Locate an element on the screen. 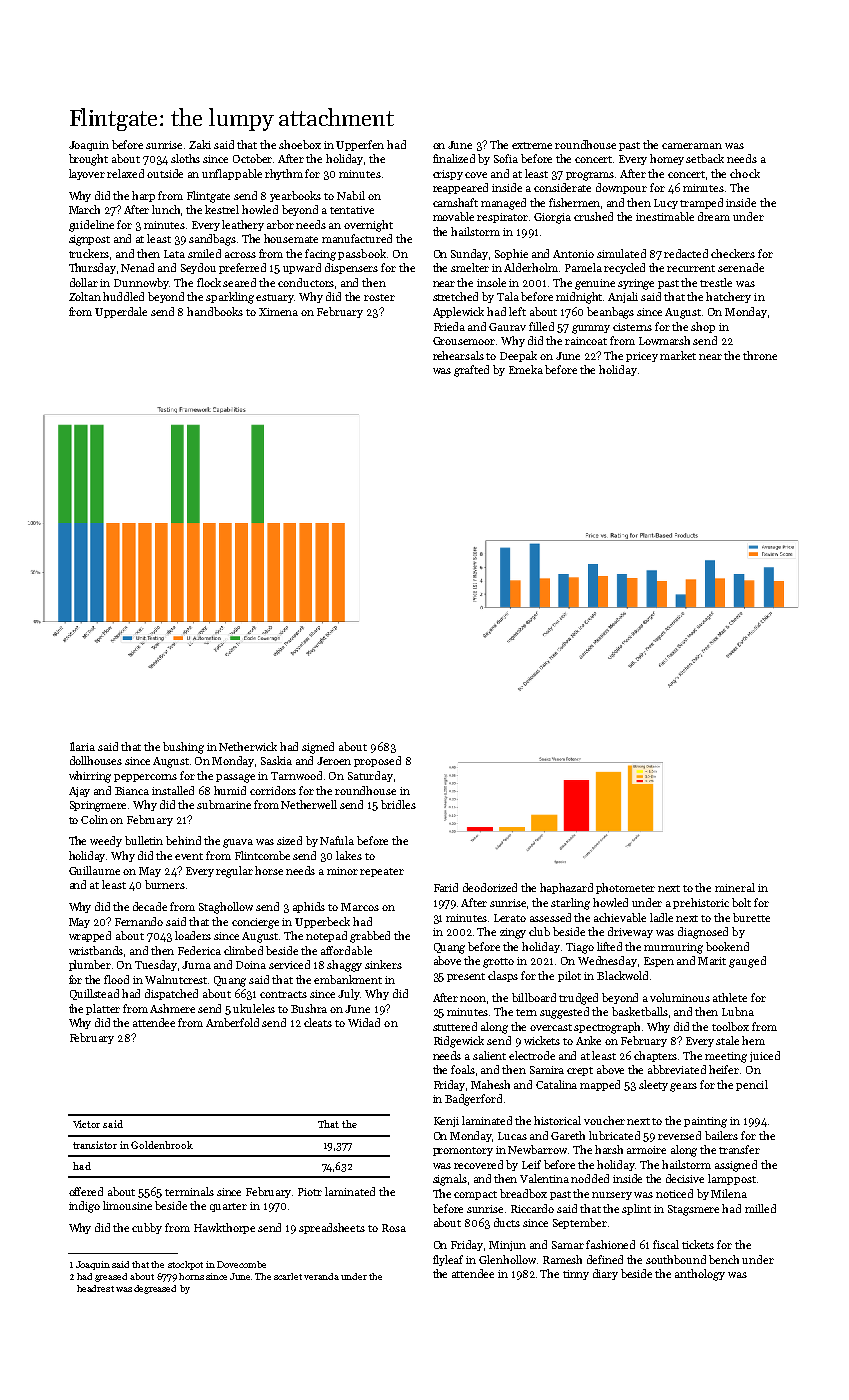 This screenshot has height=1400, width=849. proposed is located at coordinates (377, 761).
